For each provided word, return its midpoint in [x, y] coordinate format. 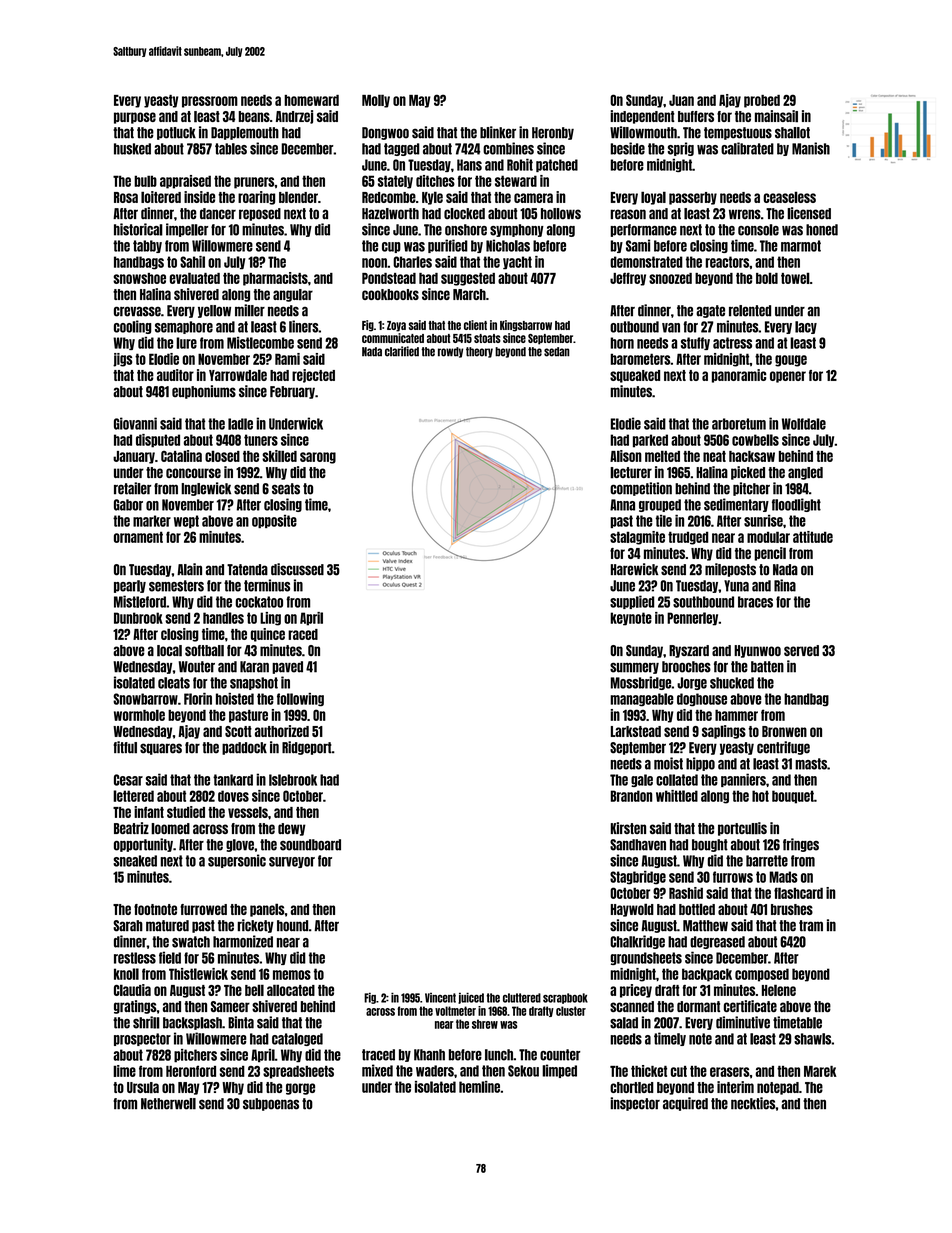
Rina [785, 585]
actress [732, 343]
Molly [376, 101]
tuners [261, 440]
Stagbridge [638, 878]
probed [762, 101]
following [300, 700]
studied [186, 812]
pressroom [210, 102]
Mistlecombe [260, 343]
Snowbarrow [145, 699]
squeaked [635, 376]
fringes [801, 845]
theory [479, 352]
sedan [557, 352]
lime [124, 1071]
